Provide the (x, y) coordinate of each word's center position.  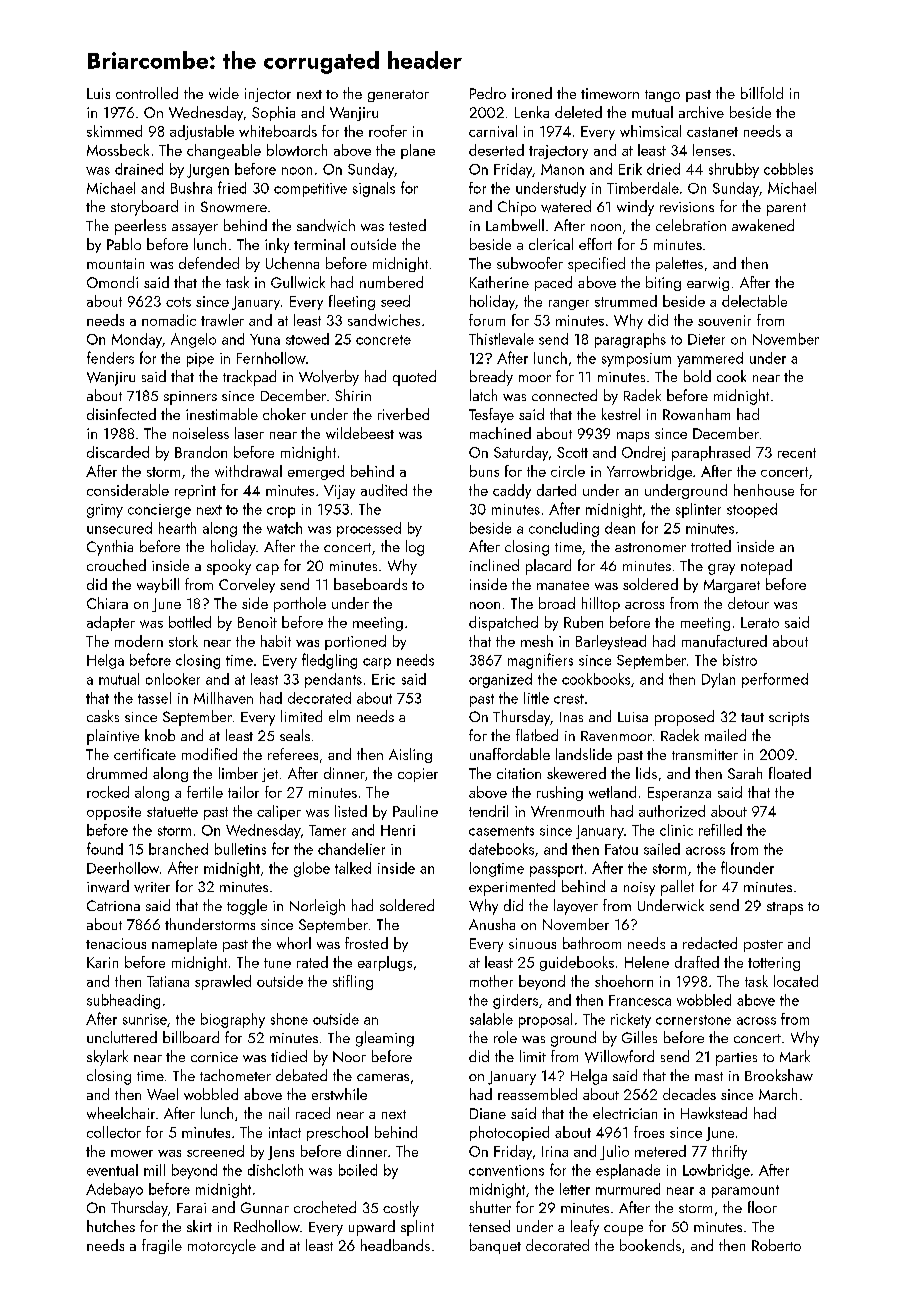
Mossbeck (118, 150)
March (778, 1094)
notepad (766, 567)
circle (568, 471)
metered (660, 1151)
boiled (358, 1170)
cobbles (788, 169)
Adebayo (114, 1190)
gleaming (385, 1039)
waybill (158, 585)
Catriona (113, 905)
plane (418, 151)
